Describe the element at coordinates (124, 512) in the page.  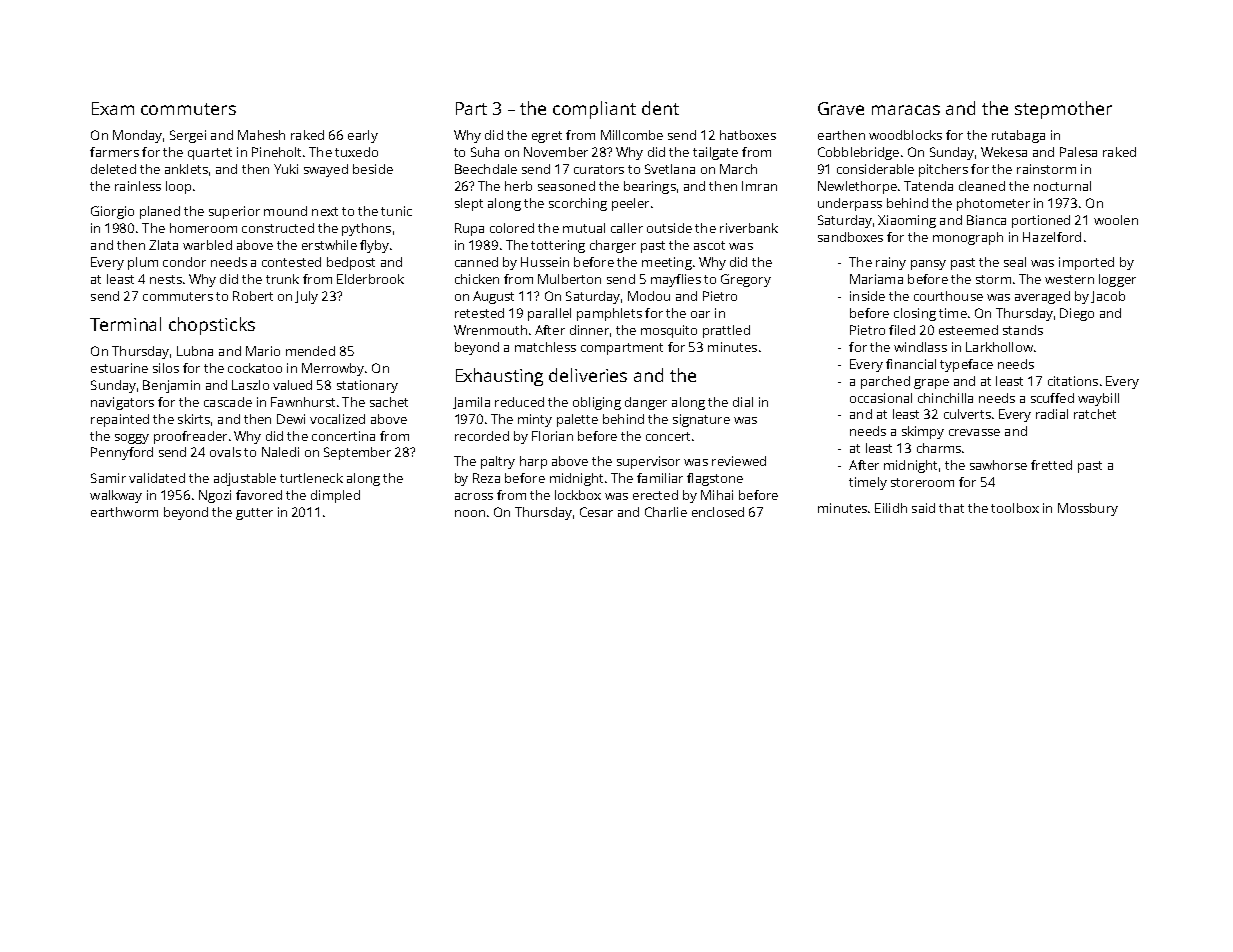
I see `earthworm` at that location.
